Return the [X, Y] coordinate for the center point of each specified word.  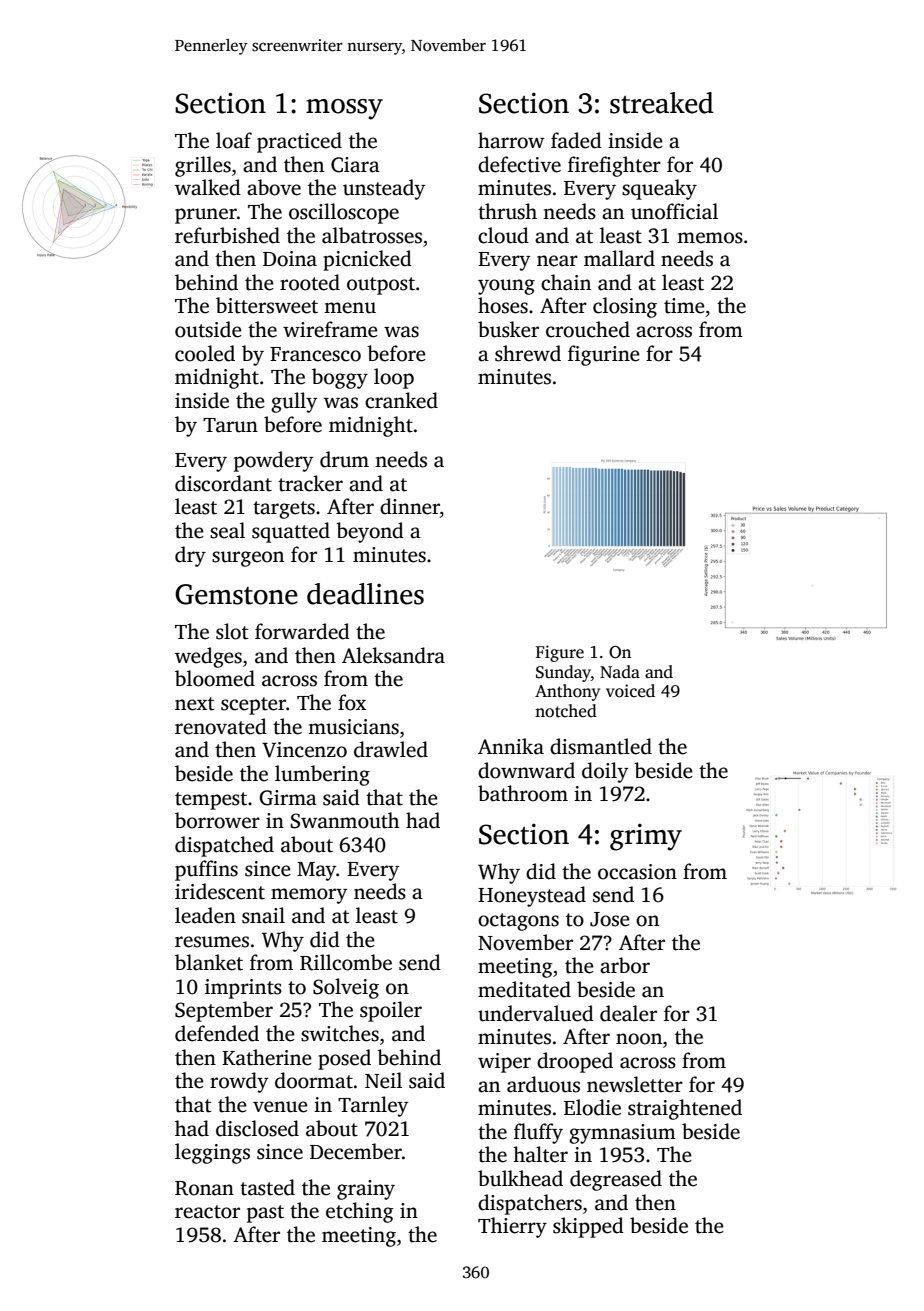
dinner [410, 506]
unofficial [674, 211]
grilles [203, 166]
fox [352, 702]
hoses [503, 305]
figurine [604, 355]
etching [360, 1212]
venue [280, 1107]
